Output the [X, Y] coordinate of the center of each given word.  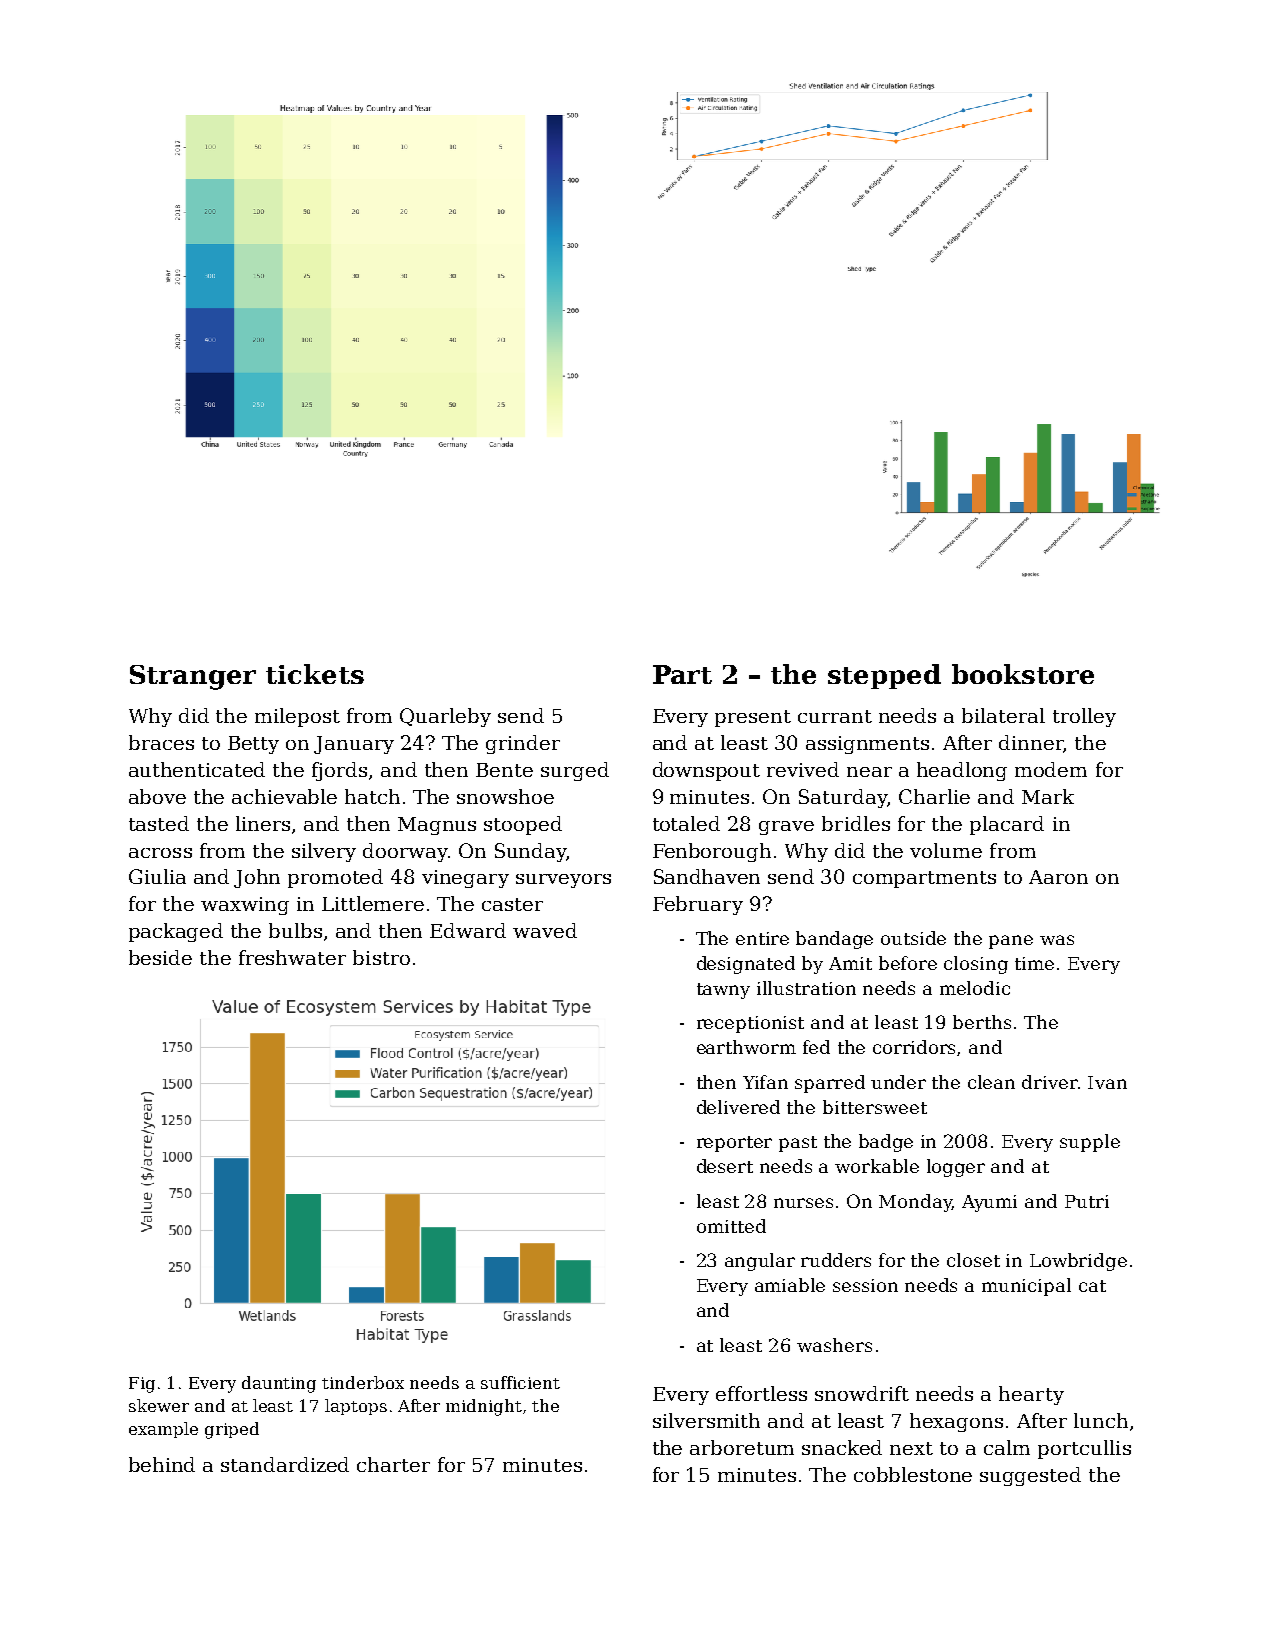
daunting [279, 1384]
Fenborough [712, 852]
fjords [339, 771]
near [869, 772]
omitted [731, 1226]
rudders [836, 1260]
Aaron [1058, 877]
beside [160, 957]
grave [786, 828]
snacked [842, 1447]
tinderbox [363, 1382]
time [1034, 963]
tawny [723, 991]
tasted [159, 823]
